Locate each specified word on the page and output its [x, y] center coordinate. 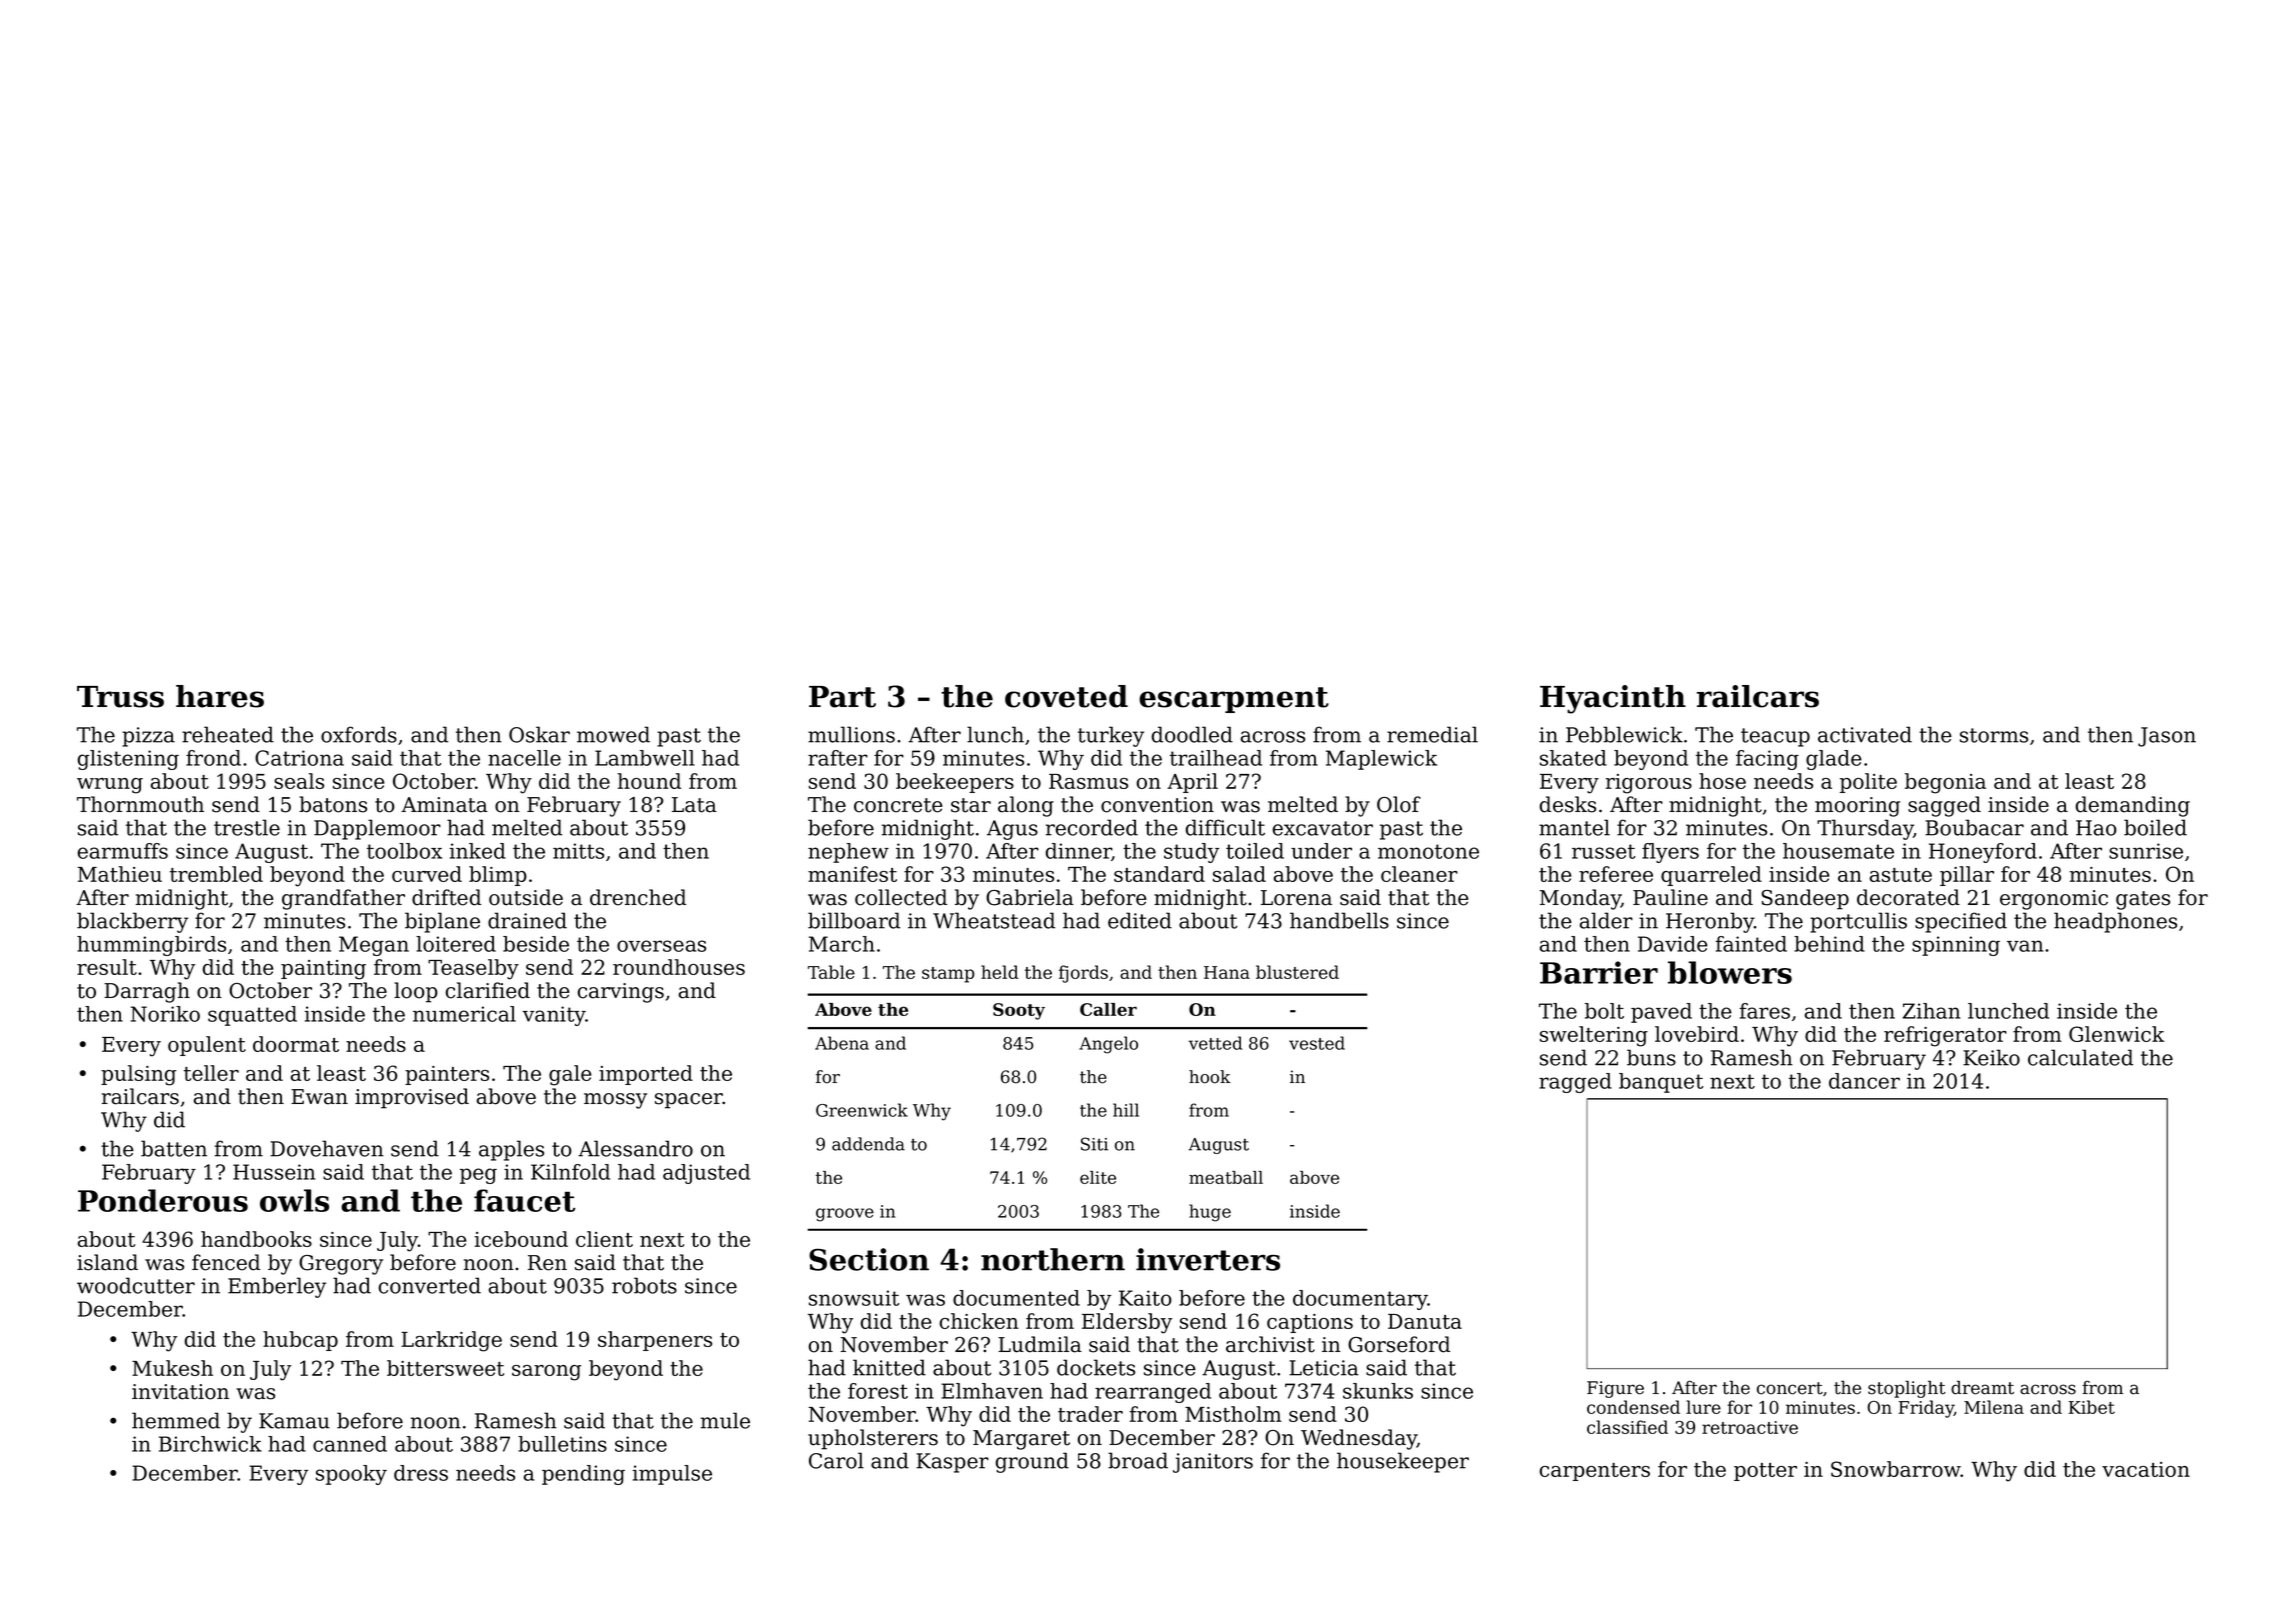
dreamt [1982, 1387]
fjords [1083, 974]
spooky [351, 1475]
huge [1210, 1213]
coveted [1066, 696]
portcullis [1858, 922]
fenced [226, 1262]
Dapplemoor [377, 829]
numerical [464, 1014]
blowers [1730, 972]
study [1191, 853]
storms [1994, 735]
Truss [120, 697]
